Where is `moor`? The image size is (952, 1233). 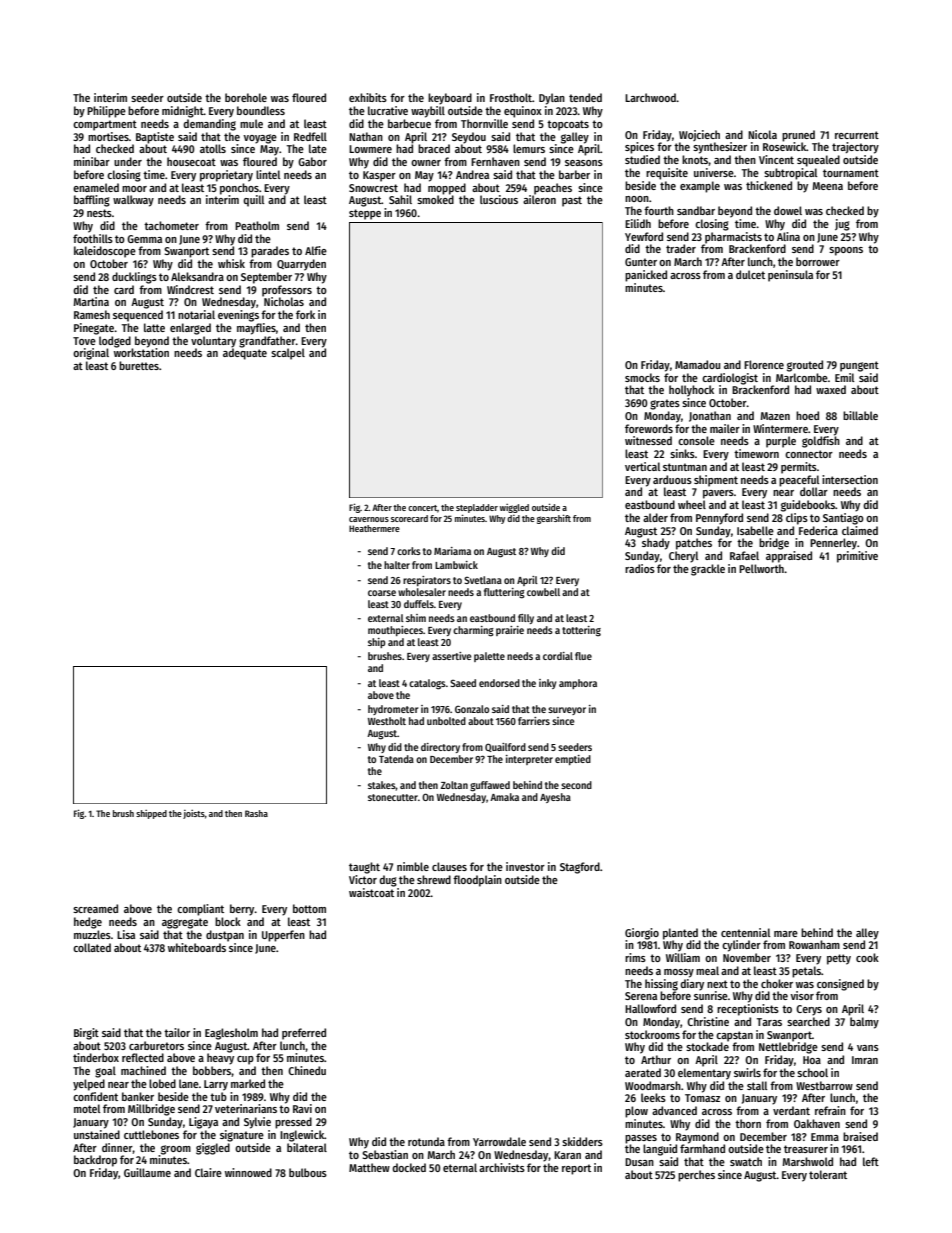 moor is located at coordinates (134, 189).
